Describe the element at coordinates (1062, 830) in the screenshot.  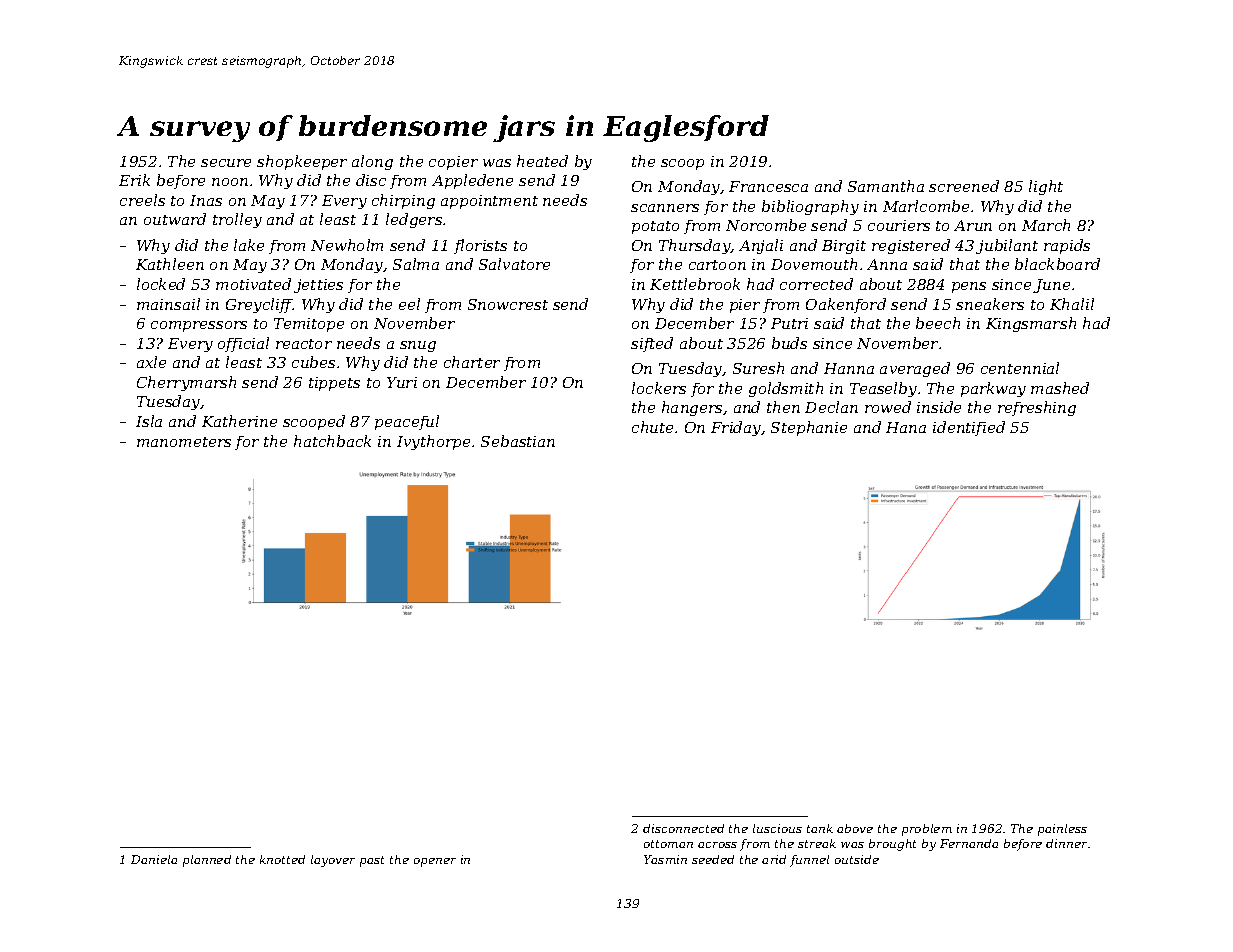
I see `painless` at that location.
